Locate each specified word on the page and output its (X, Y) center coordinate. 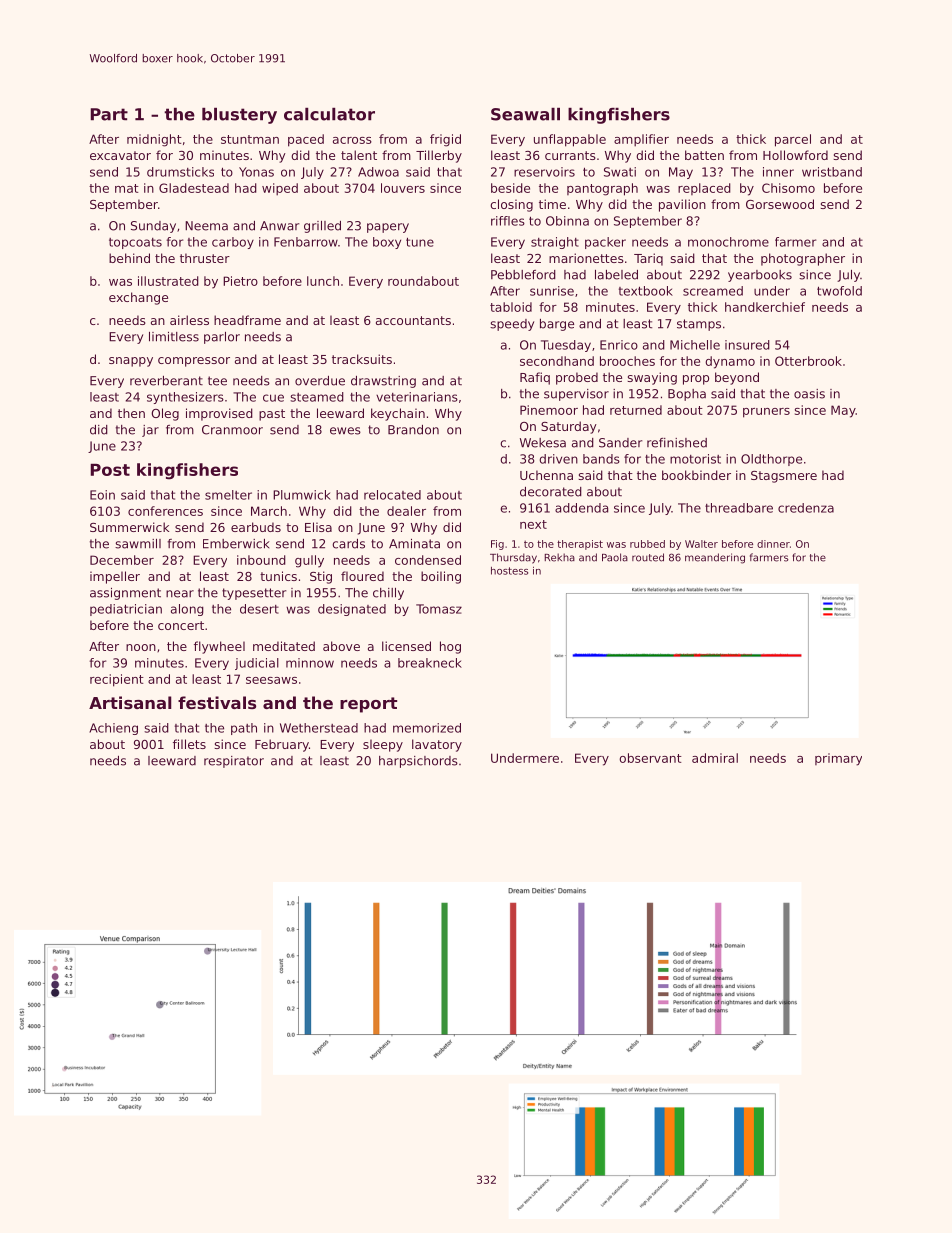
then (131, 413)
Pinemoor (549, 410)
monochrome (728, 242)
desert (259, 609)
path (244, 729)
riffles (508, 221)
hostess (509, 571)
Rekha (559, 557)
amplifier (641, 140)
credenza (806, 508)
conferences (165, 511)
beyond (737, 378)
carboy (233, 243)
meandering (715, 558)
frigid (445, 140)
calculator (329, 114)
